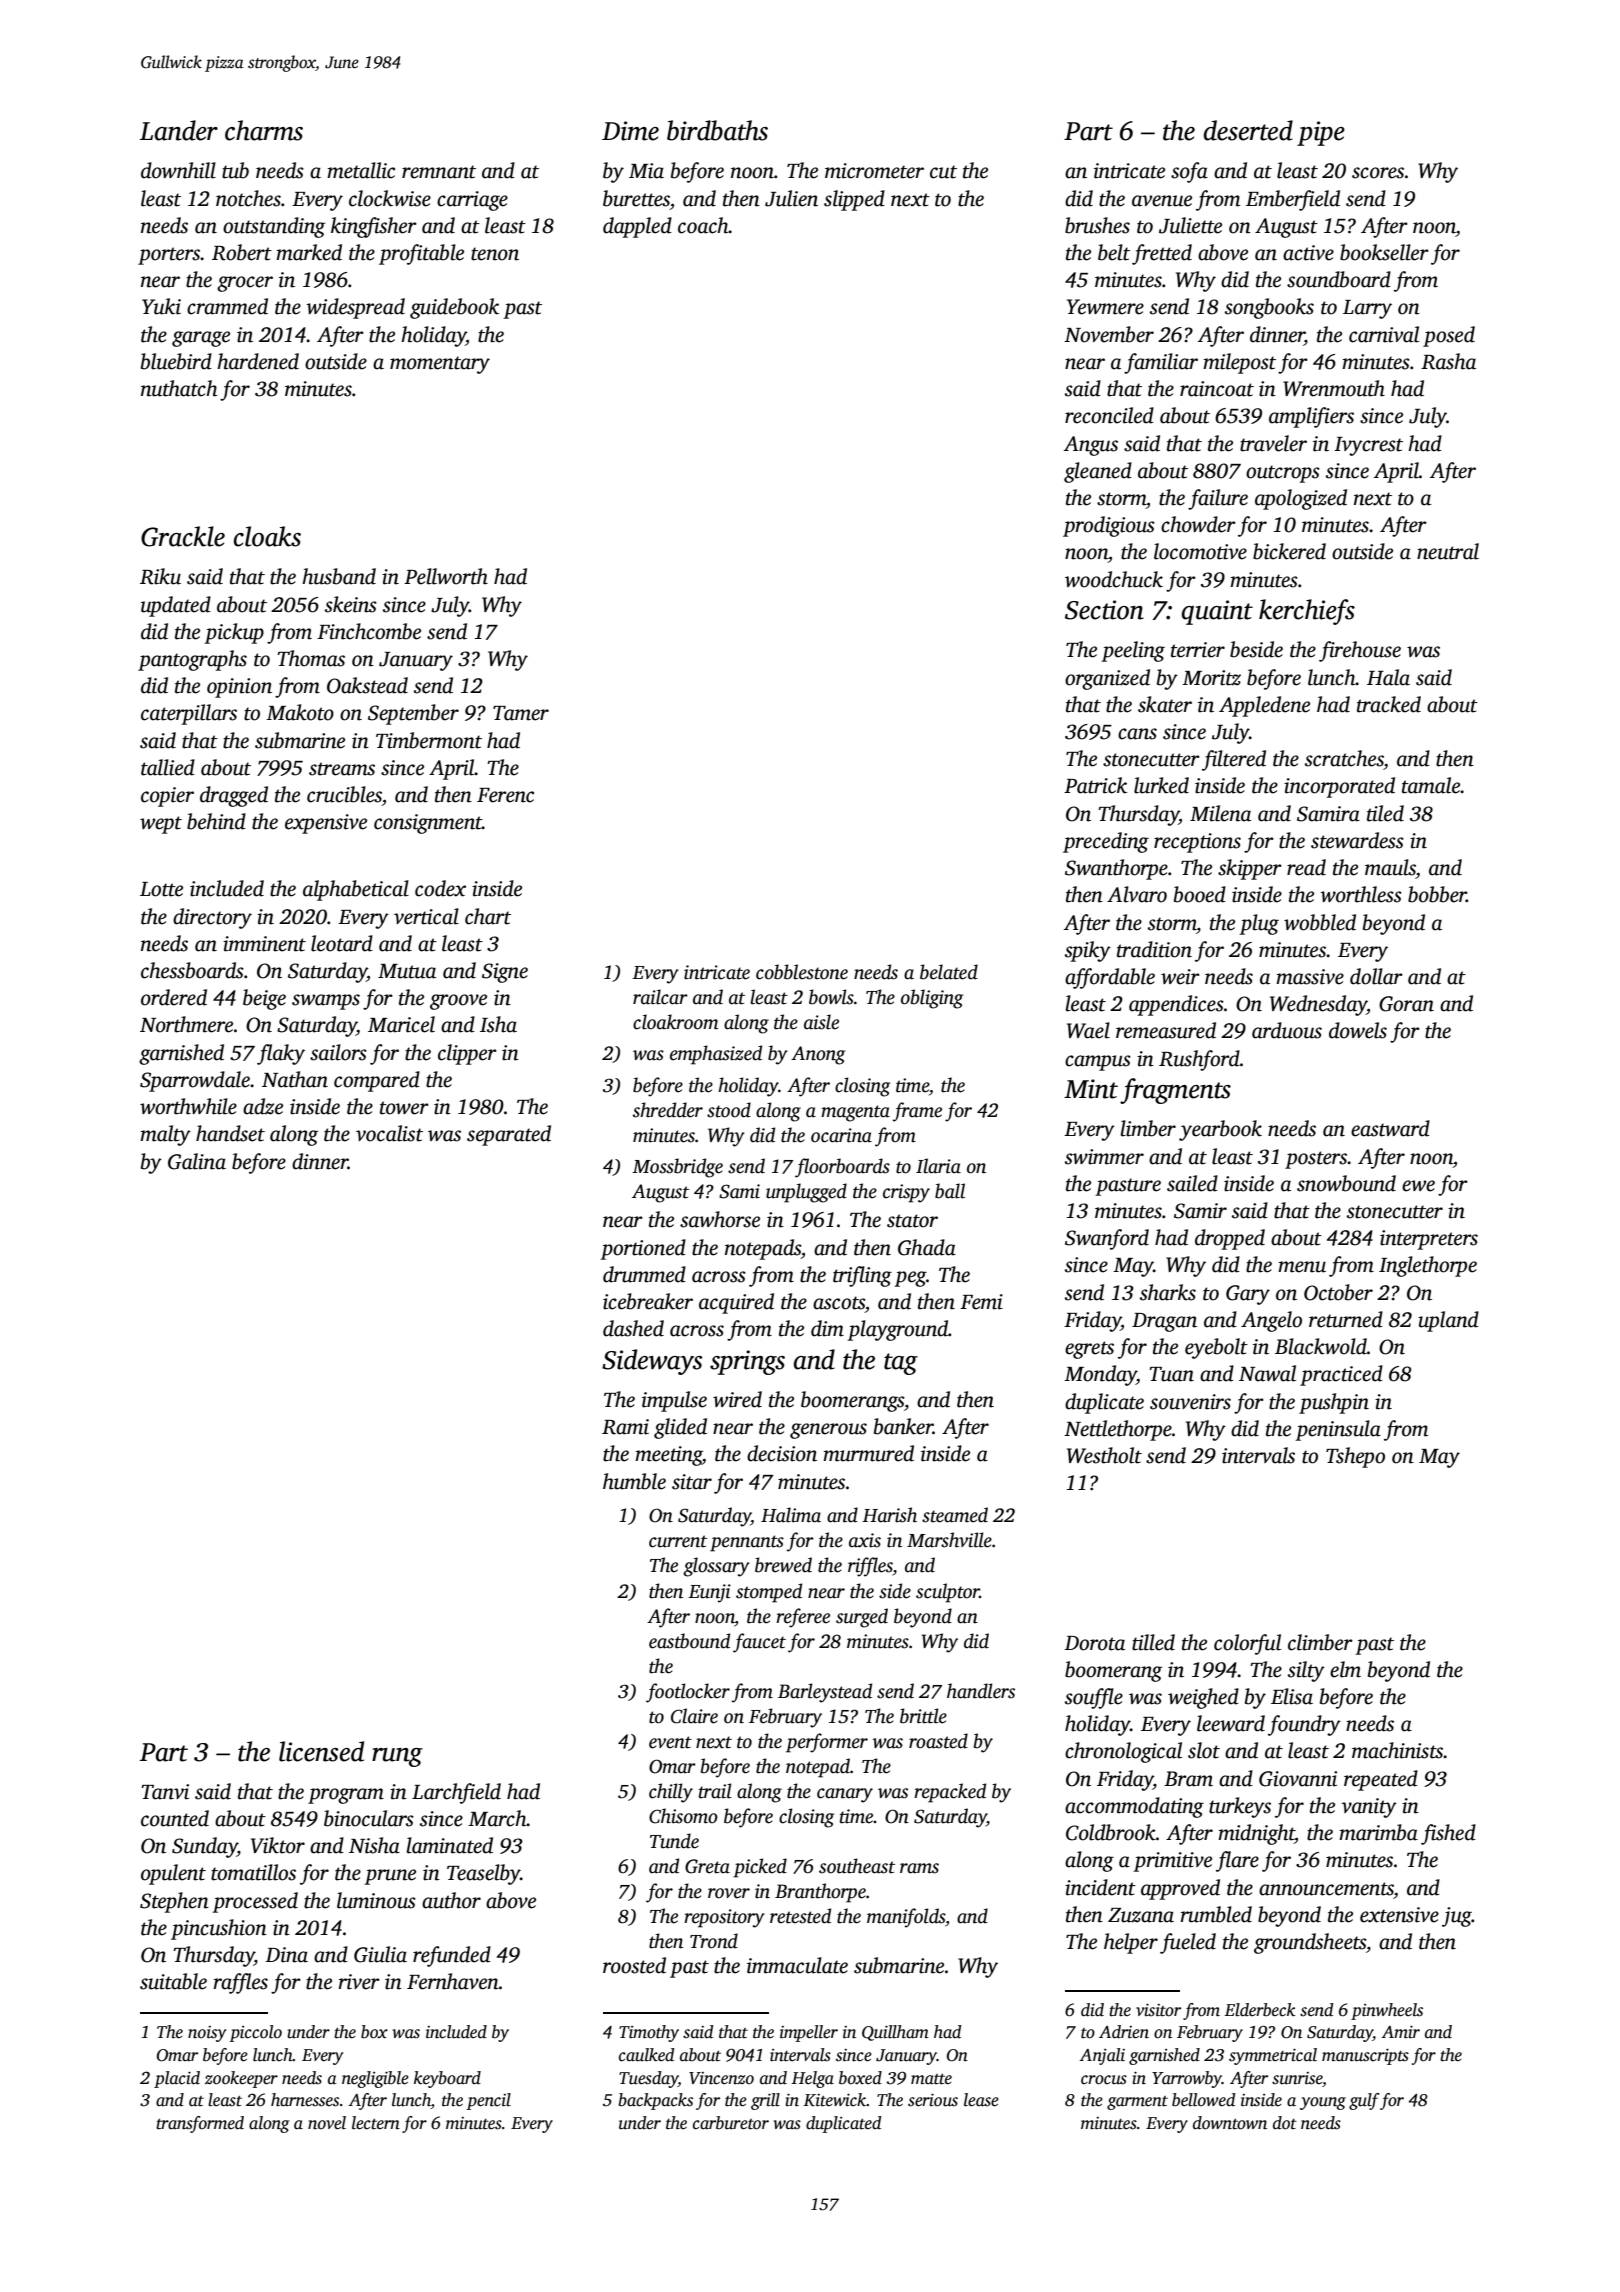 Image resolution: width=1620 pixels, height=2292 pixels. What do you see at coordinates (981, 2100) in the page?
I see `lease` at bounding box center [981, 2100].
